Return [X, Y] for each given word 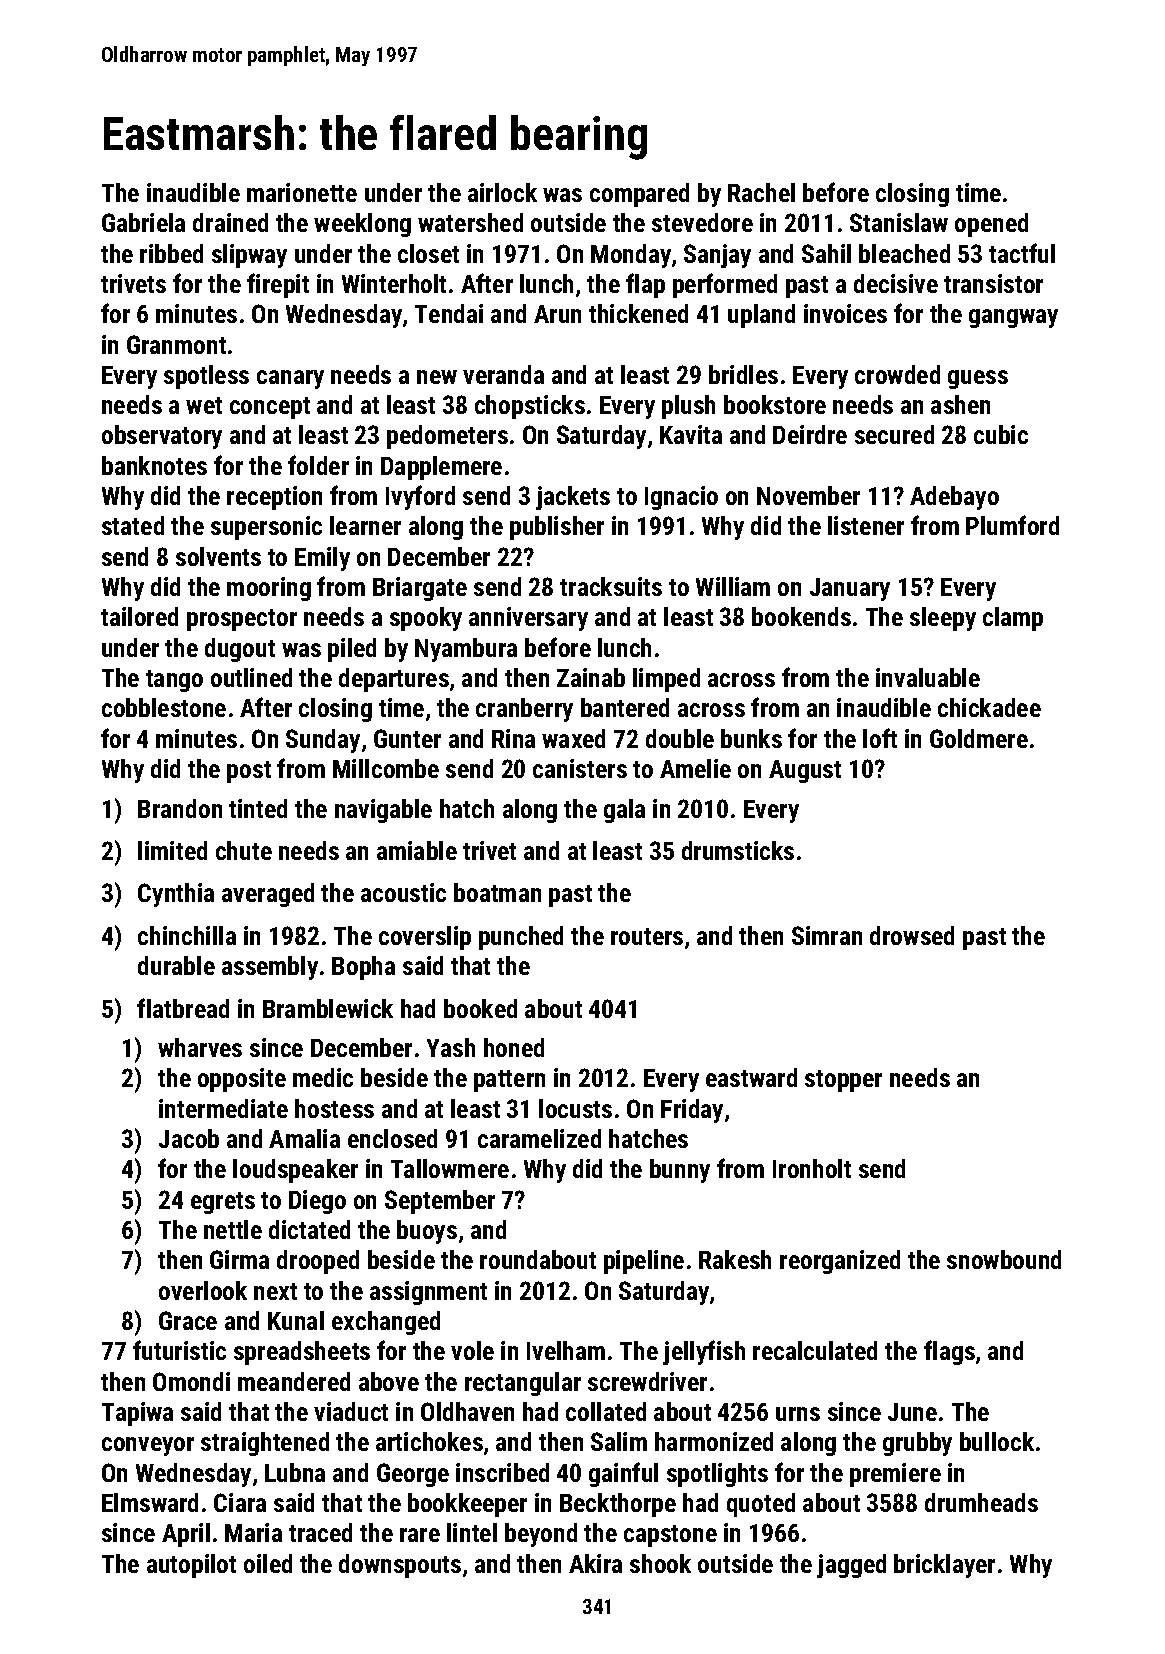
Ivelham [566, 1350]
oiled [268, 1563]
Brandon [180, 808]
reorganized [840, 1262]
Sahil [826, 253]
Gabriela [143, 222]
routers [647, 936]
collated [606, 1411]
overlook [203, 1290]
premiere [895, 1475]
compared [639, 195]
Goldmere [979, 738]
